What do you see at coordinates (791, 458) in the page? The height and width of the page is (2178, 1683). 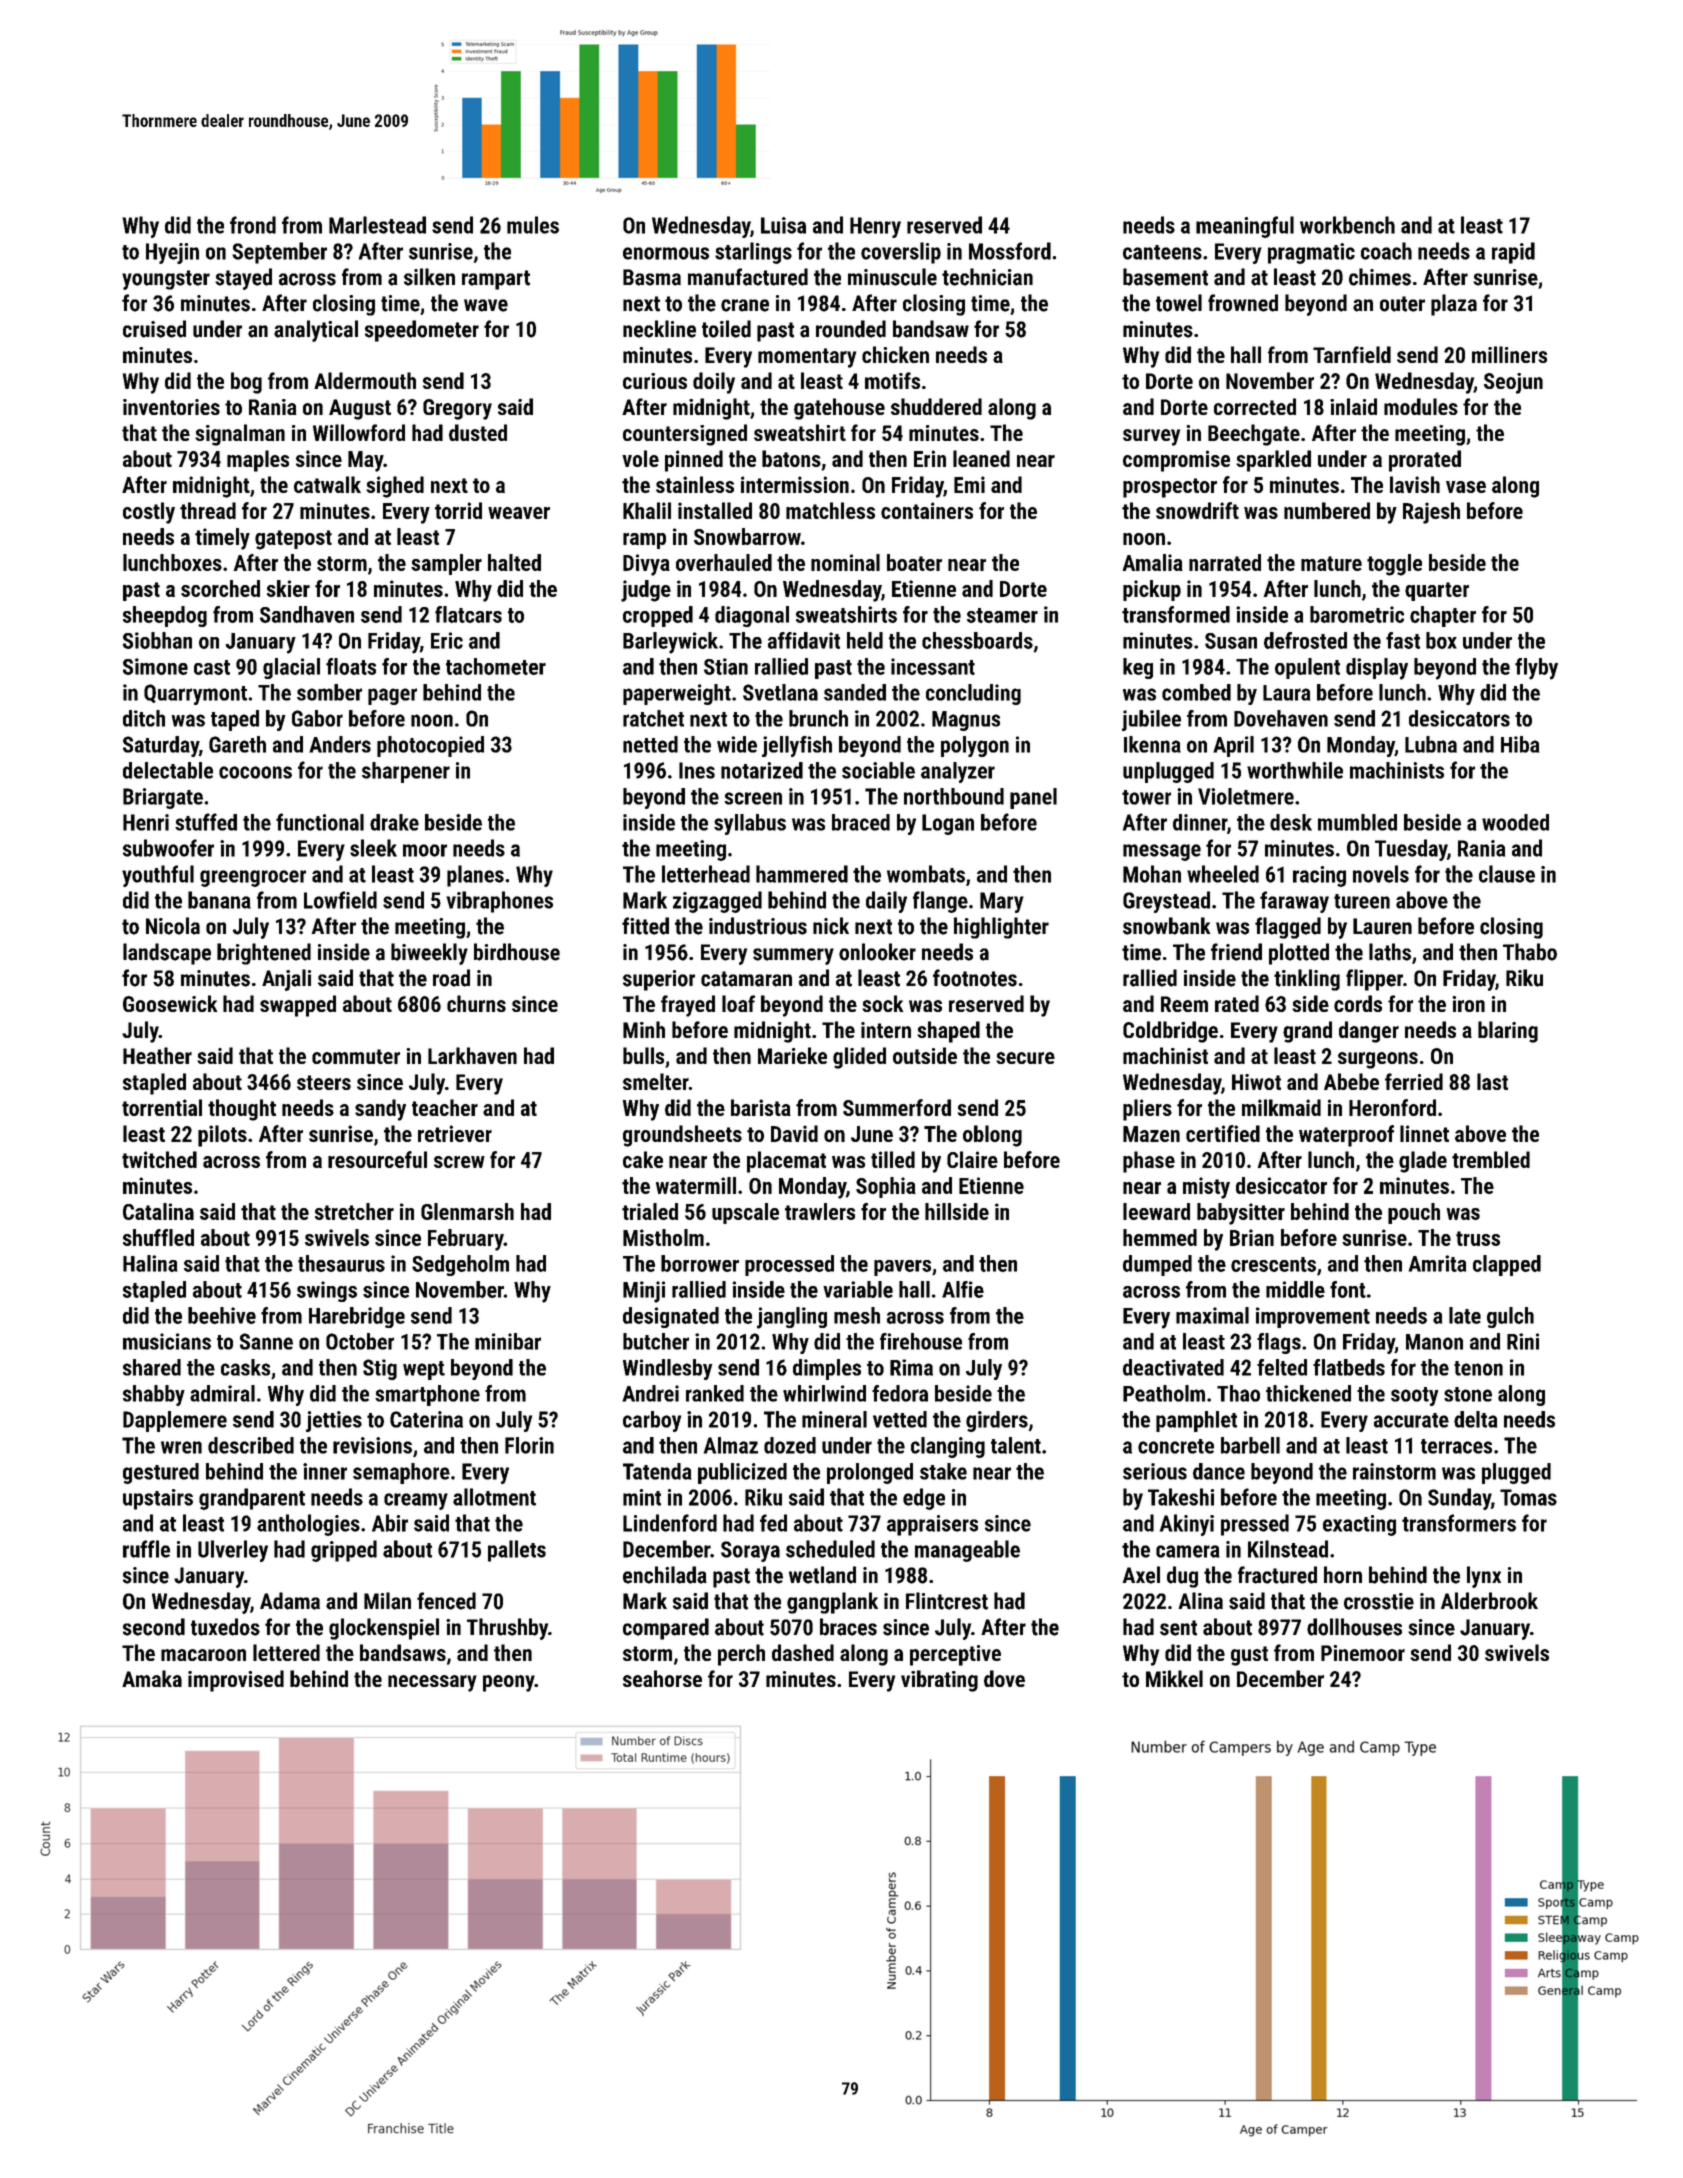 I see `batons` at bounding box center [791, 458].
